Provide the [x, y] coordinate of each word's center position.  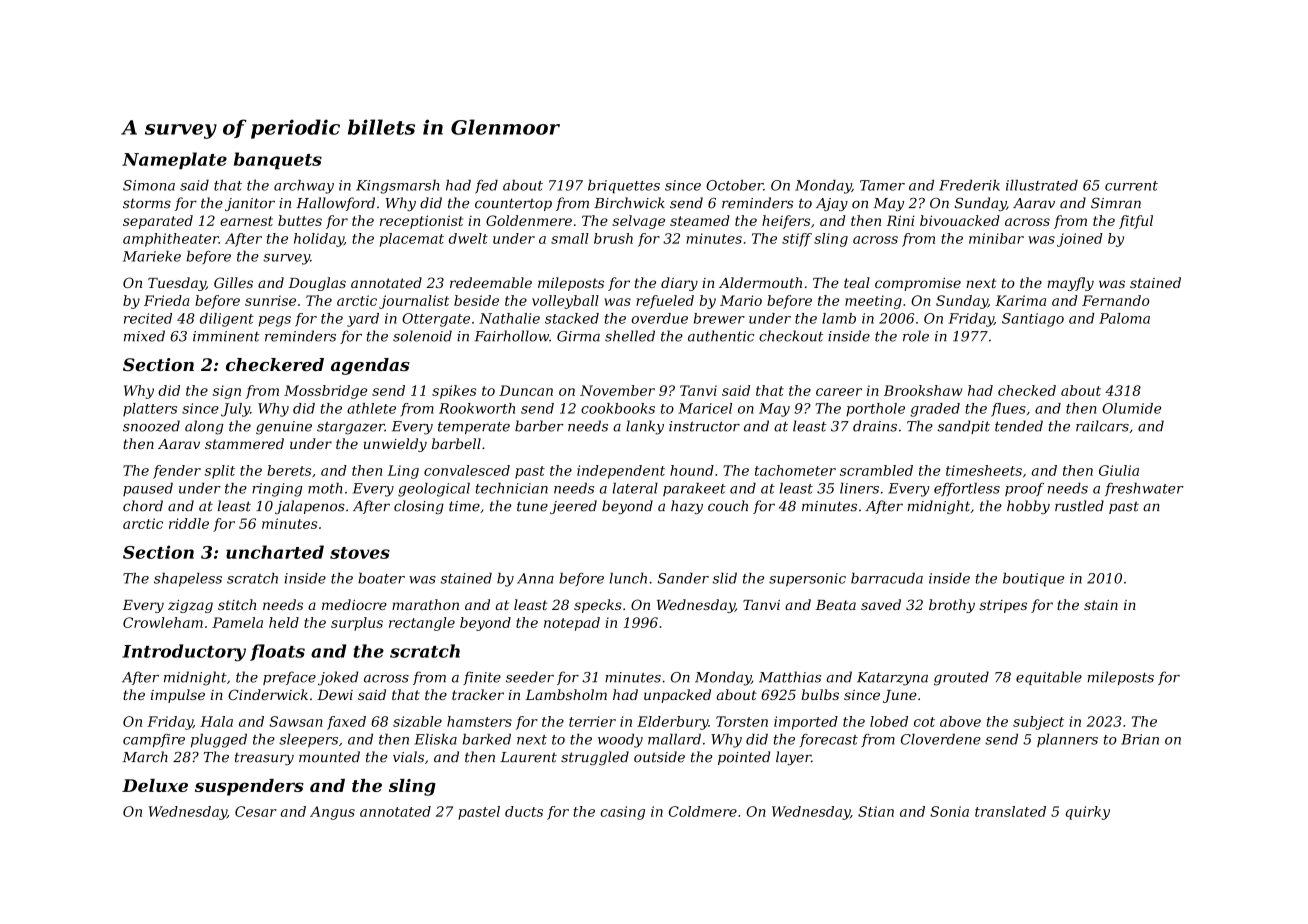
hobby [1028, 507]
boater [381, 578]
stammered [244, 443]
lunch [628, 578]
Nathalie [509, 318]
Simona [149, 185]
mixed [144, 336]
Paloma [1124, 318]
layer [793, 758]
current [1131, 186]
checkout [791, 336]
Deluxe [155, 785]
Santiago [1033, 320]
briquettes [624, 187]
